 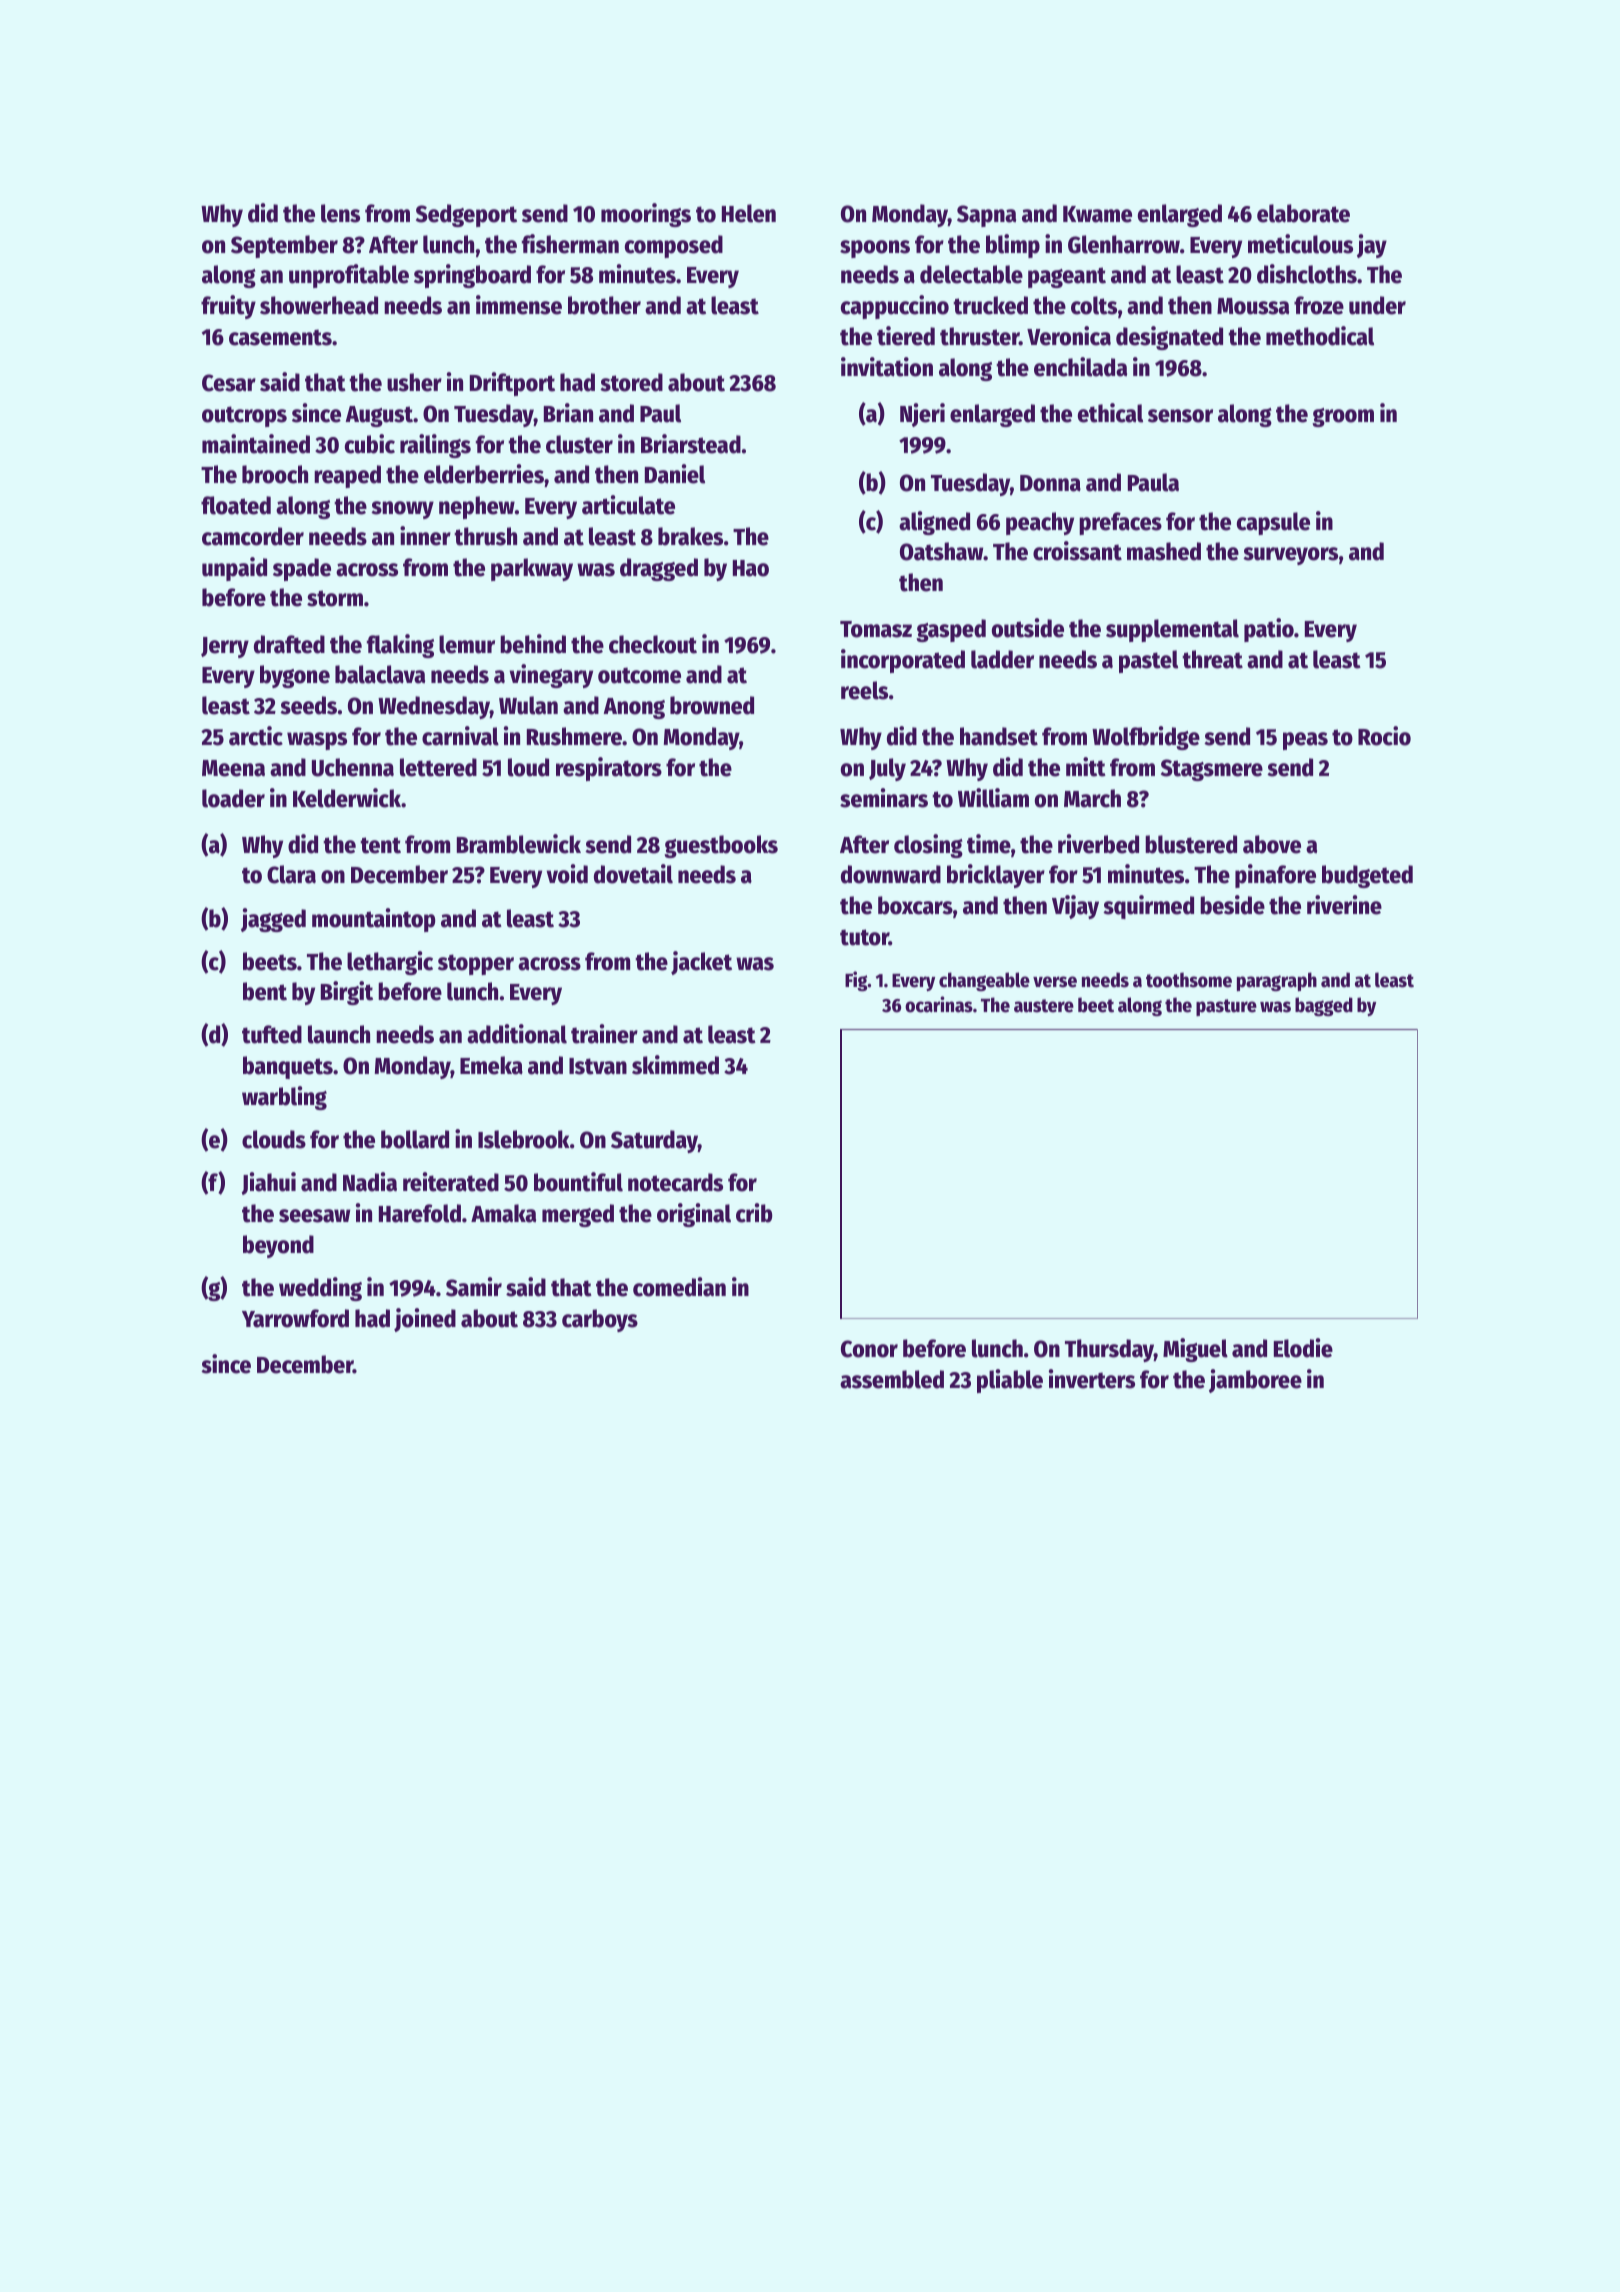 I want to click on crib, so click(x=754, y=1213).
